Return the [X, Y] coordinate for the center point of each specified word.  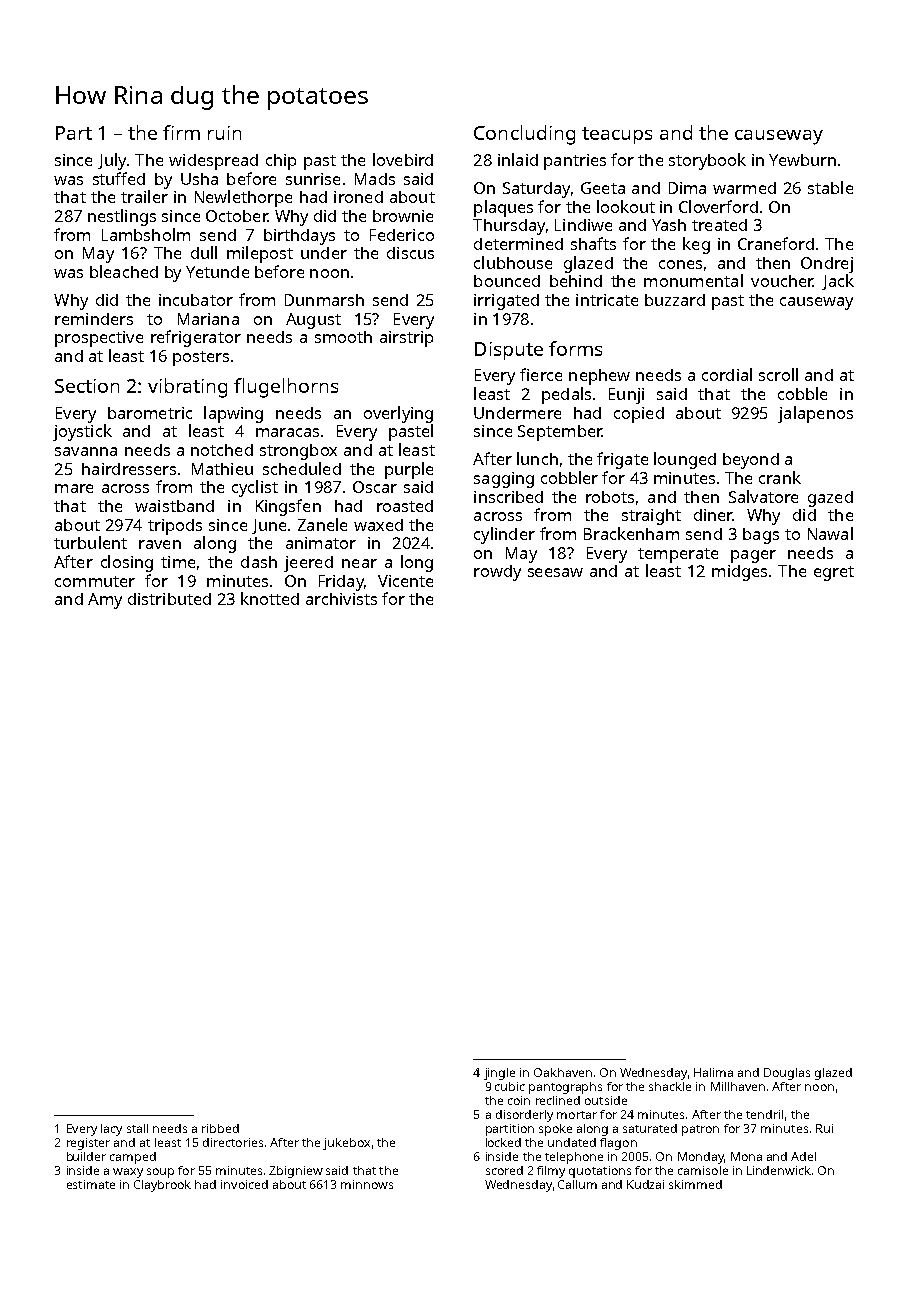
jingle [499, 1074]
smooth [343, 337]
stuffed [119, 178]
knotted [270, 598]
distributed [169, 599]
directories [233, 1142]
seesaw [555, 572]
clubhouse [513, 262]
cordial [727, 374]
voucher [782, 281]
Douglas [787, 1074]
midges [739, 573]
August [313, 321]
